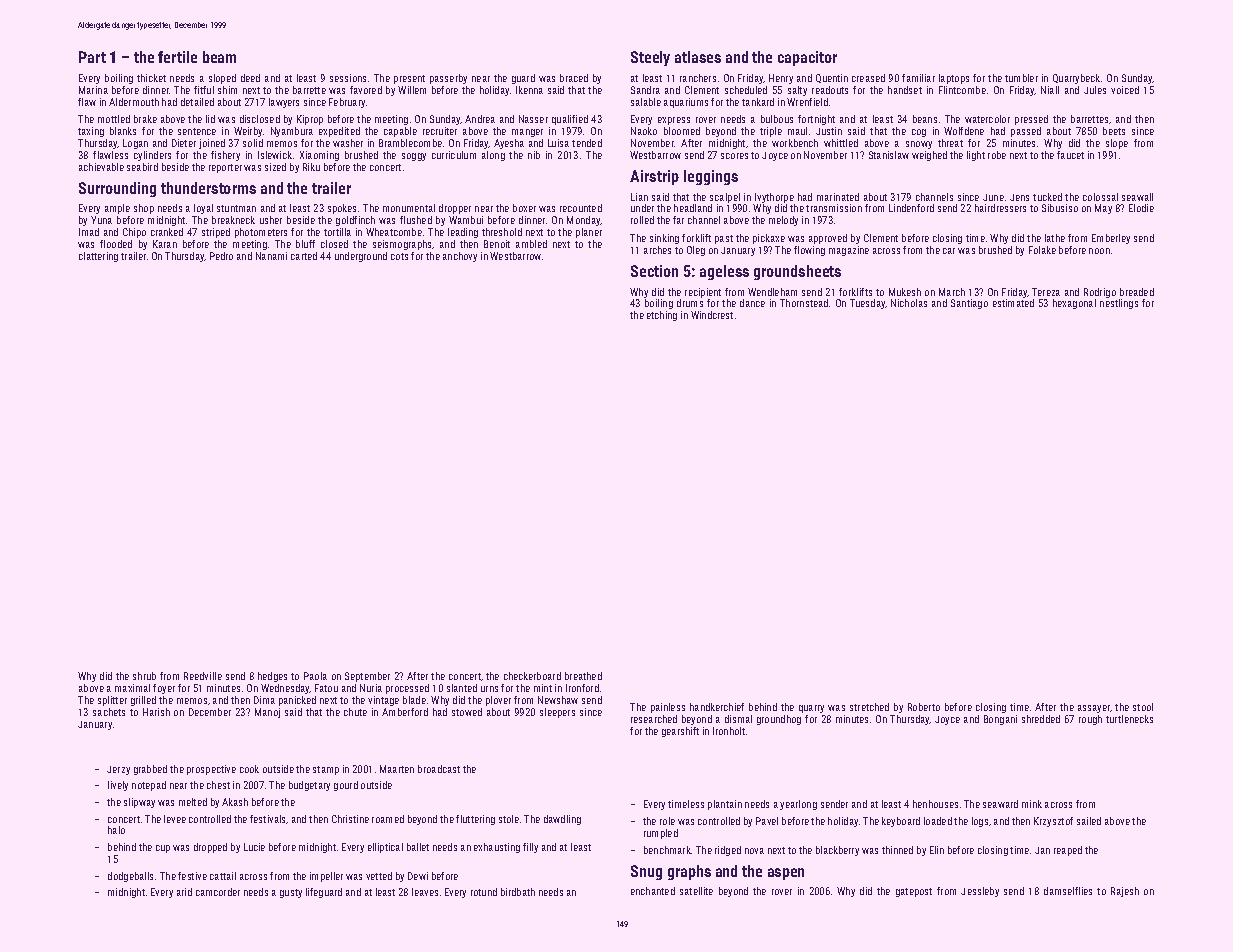 The height and width of the screenshot is (952, 1233). What do you see at coordinates (574, 78) in the screenshot?
I see `braced` at bounding box center [574, 78].
